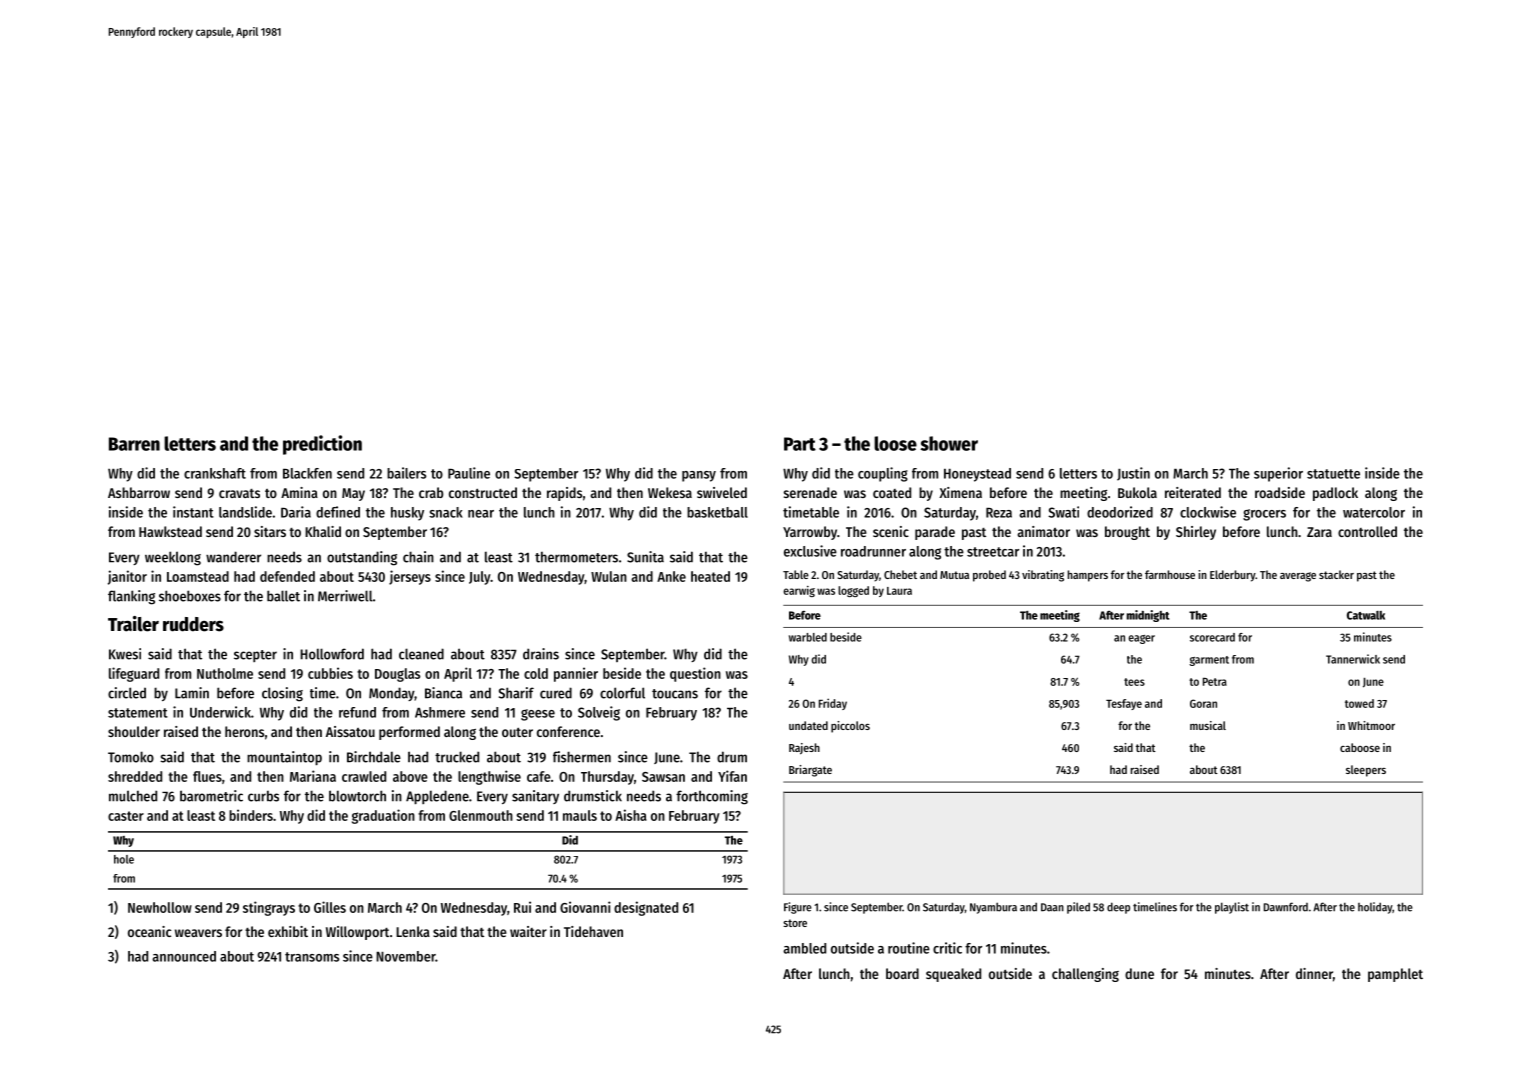 The height and width of the document is (1083, 1531). Describe the element at coordinates (1212, 637) in the document. I see `scorecard` at that location.
